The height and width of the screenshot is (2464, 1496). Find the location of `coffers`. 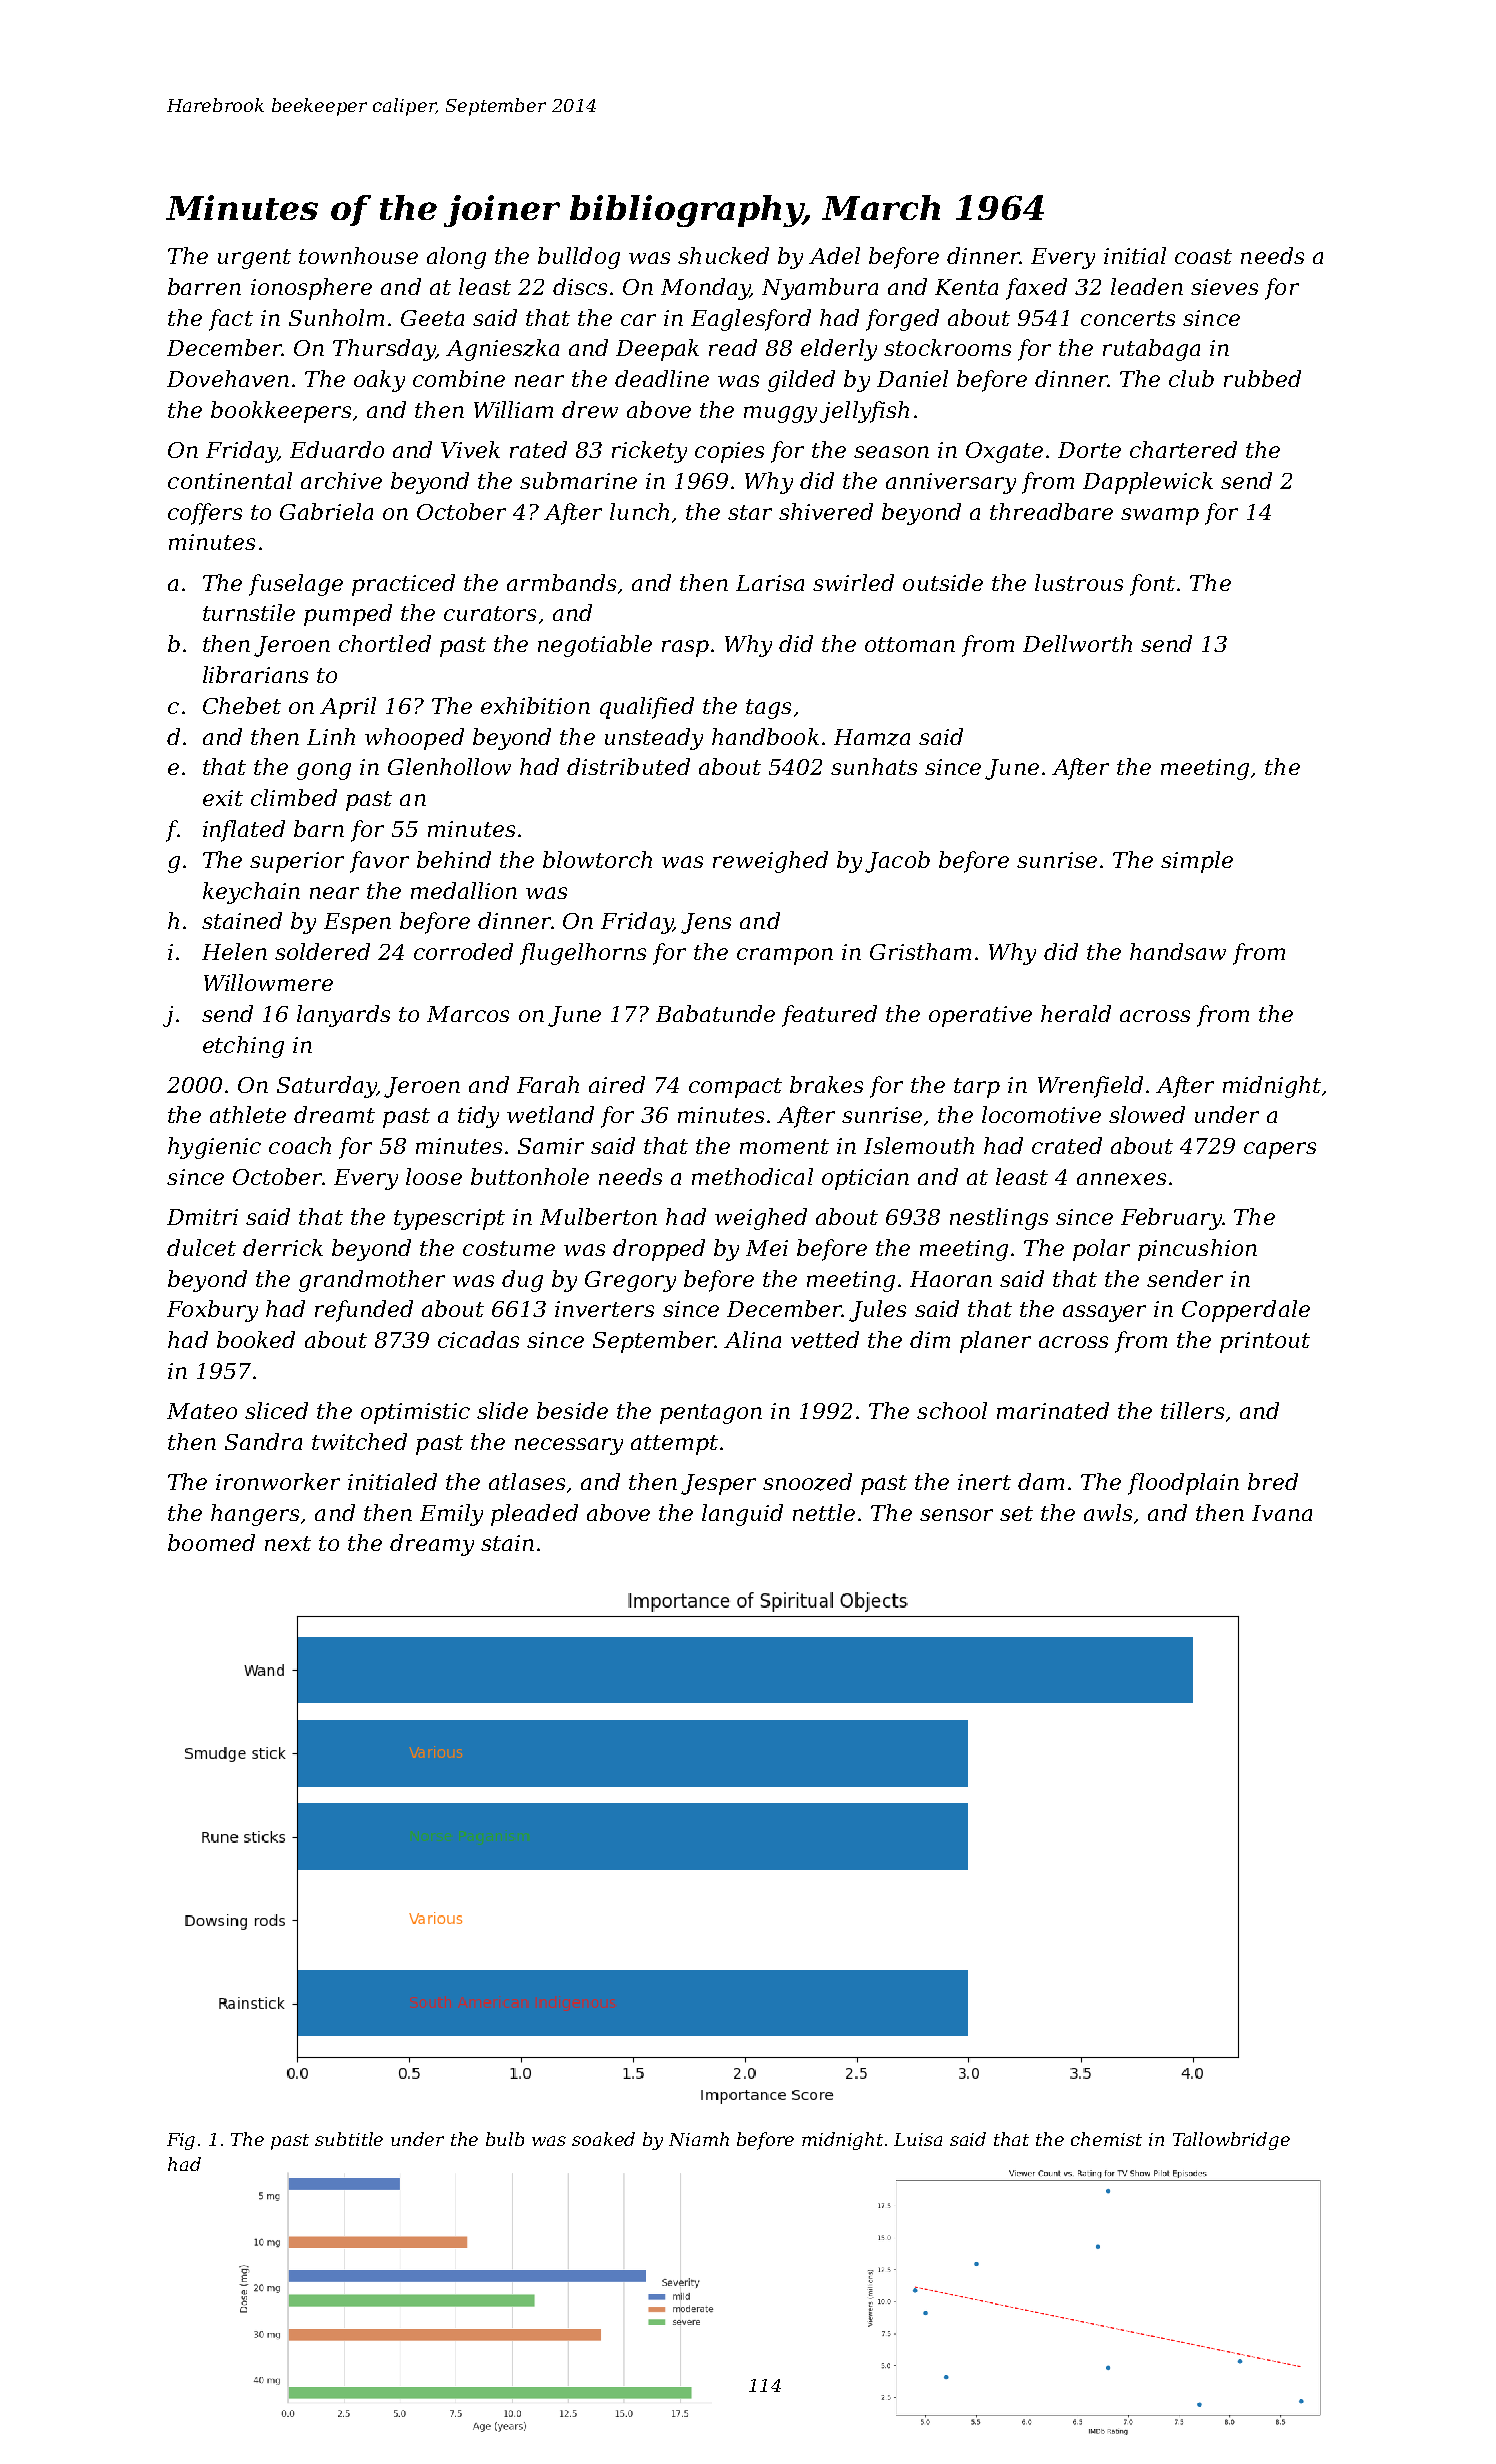

coffers is located at coordinates (205, 514).
